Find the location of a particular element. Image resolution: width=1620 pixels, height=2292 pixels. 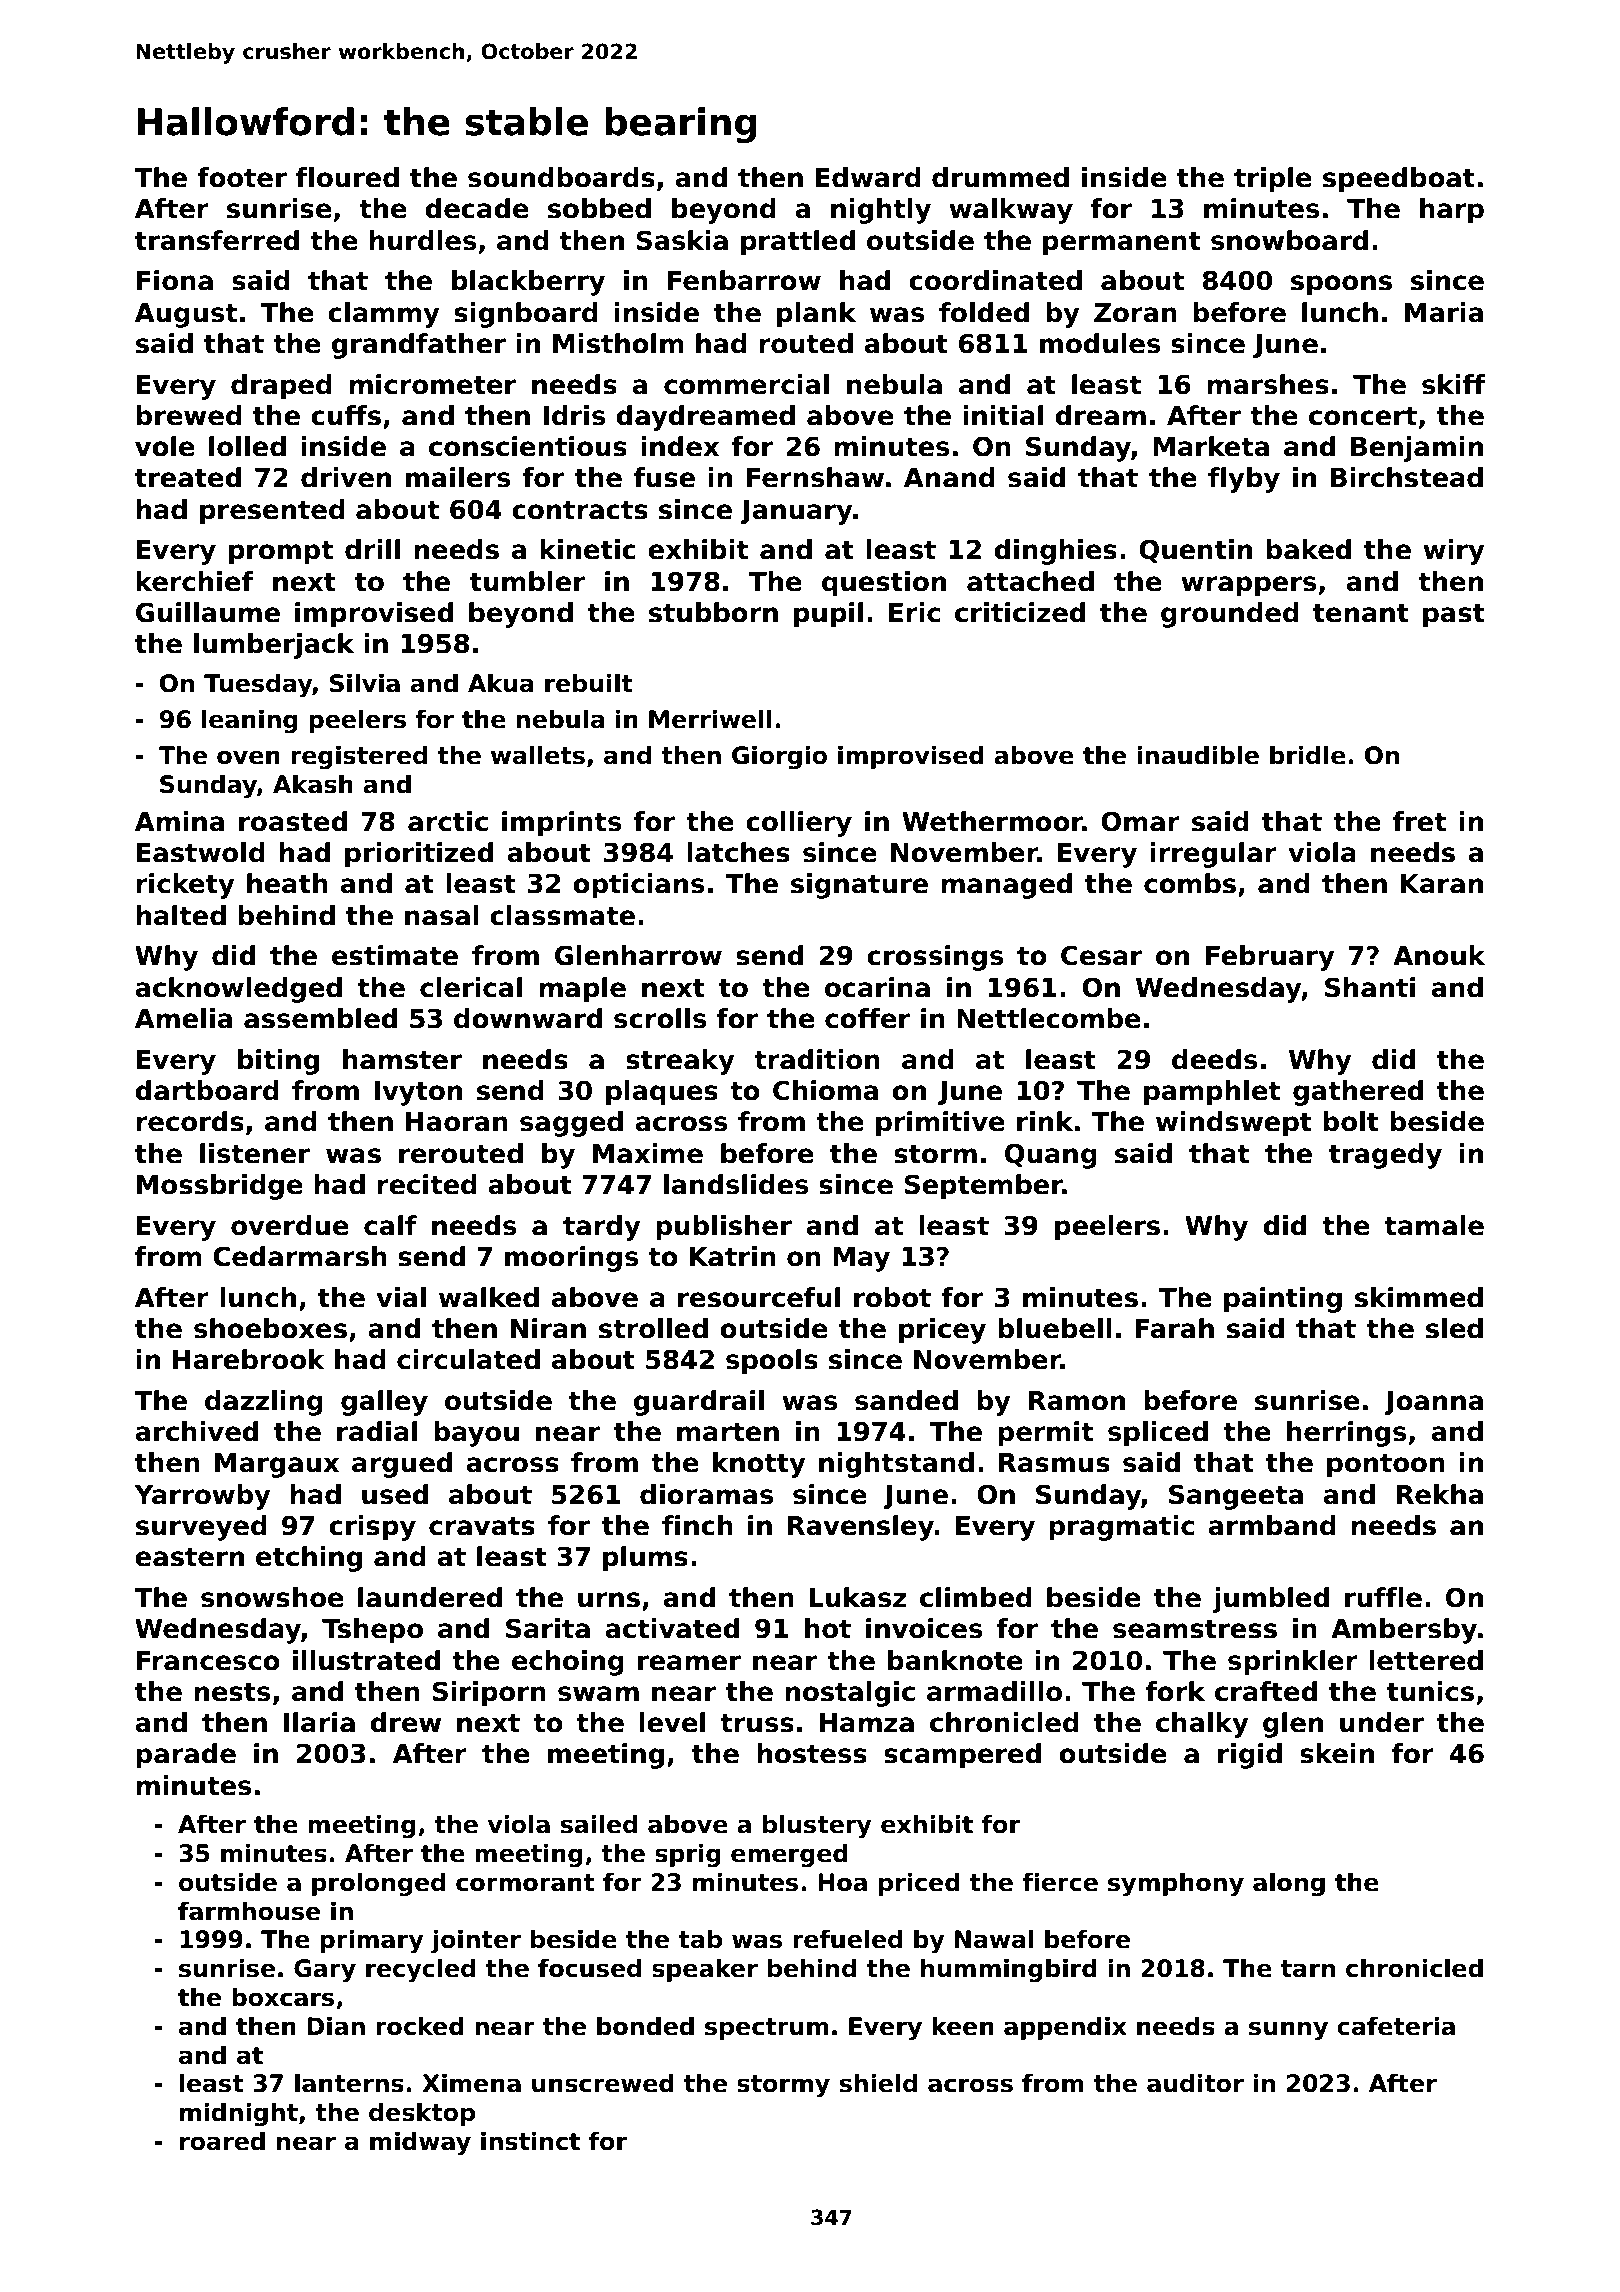

past is located at coordinates (1454, 616).
